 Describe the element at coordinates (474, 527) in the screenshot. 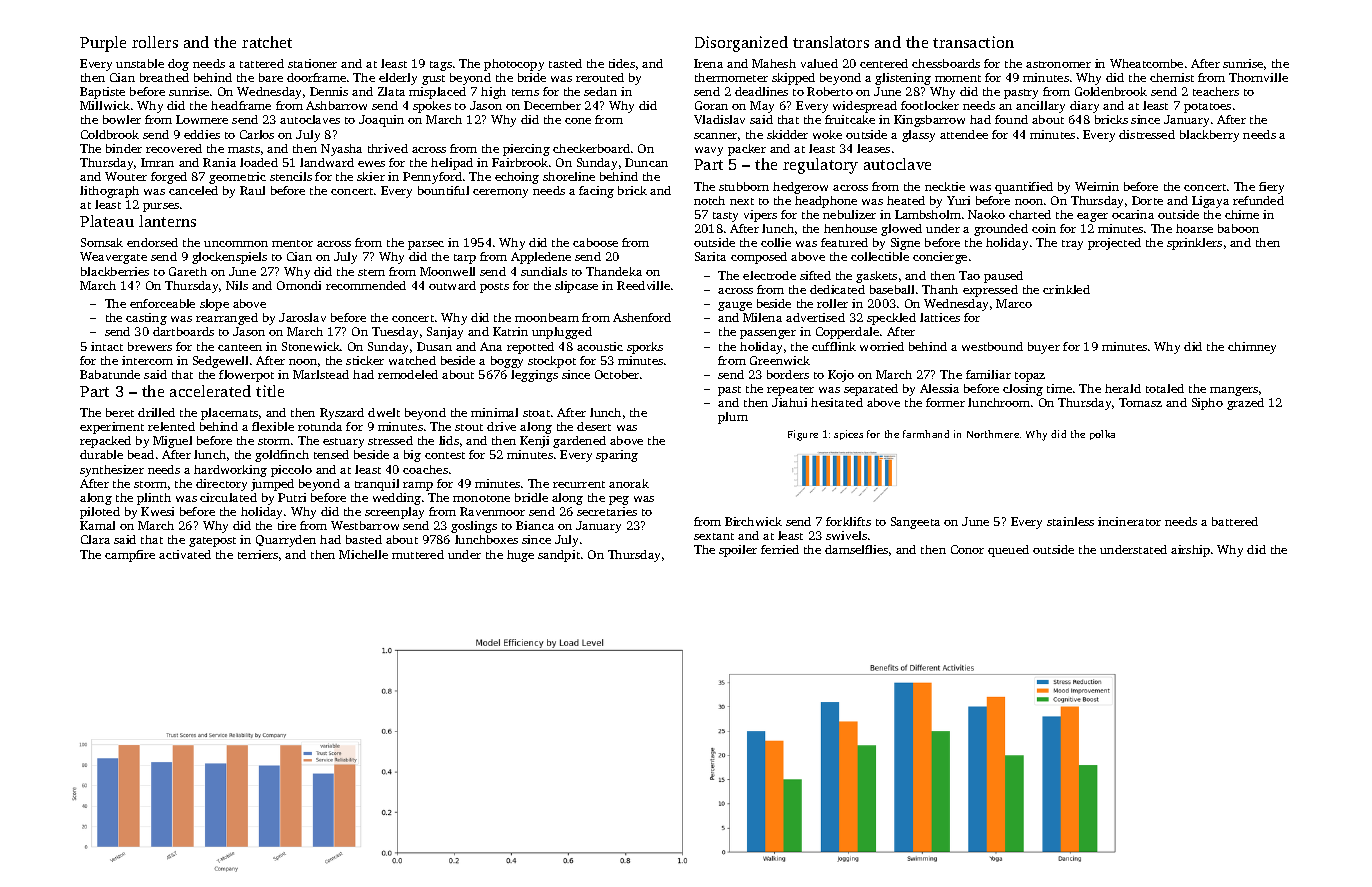

I see `goslings` at that location.
